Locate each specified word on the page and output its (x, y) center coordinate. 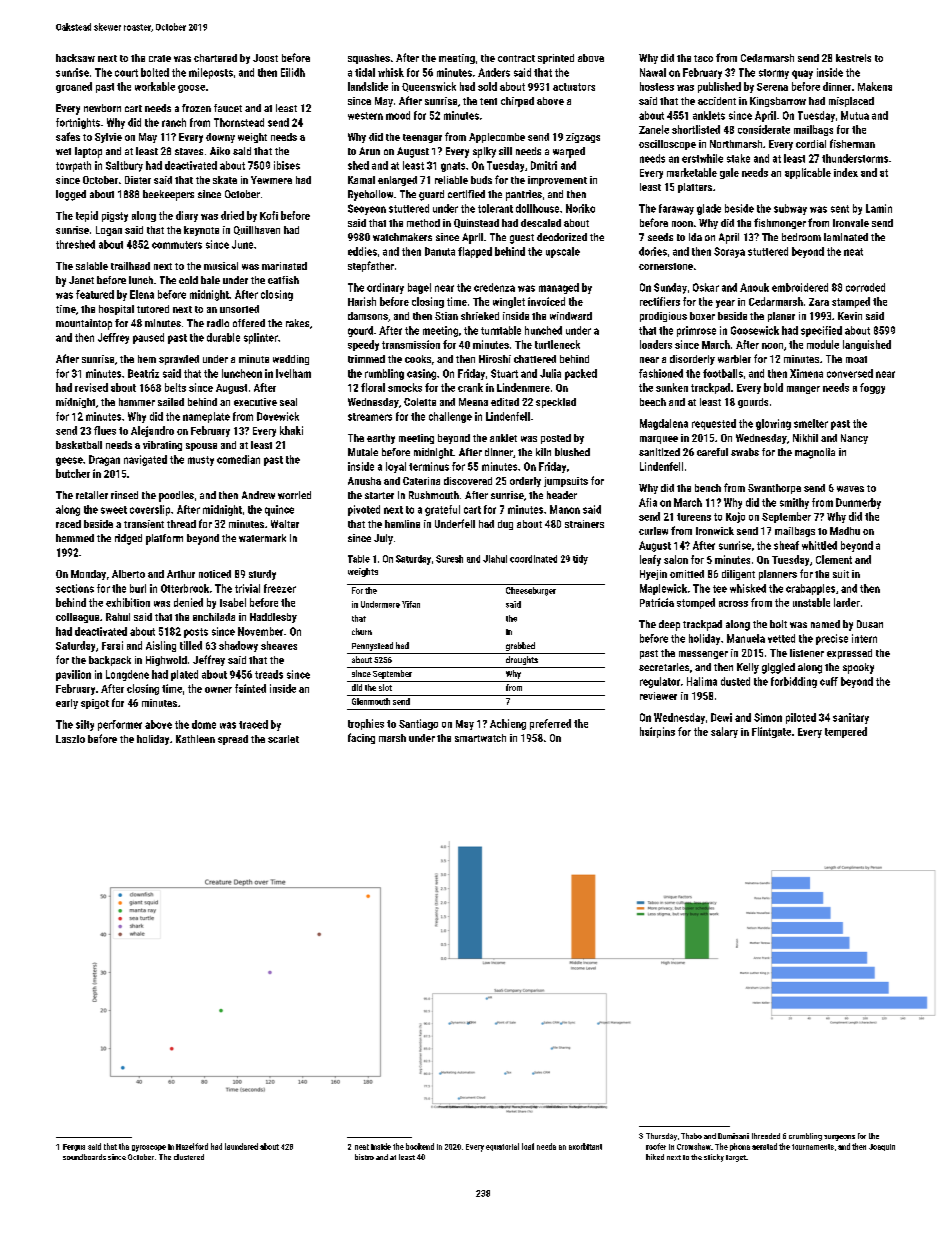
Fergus (74, 1147)
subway (790, 209)
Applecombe (497, 138)
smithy (794, 503)
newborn (102, 108)
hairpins (657, 732)
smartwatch (480, 738)
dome (204, 724)
